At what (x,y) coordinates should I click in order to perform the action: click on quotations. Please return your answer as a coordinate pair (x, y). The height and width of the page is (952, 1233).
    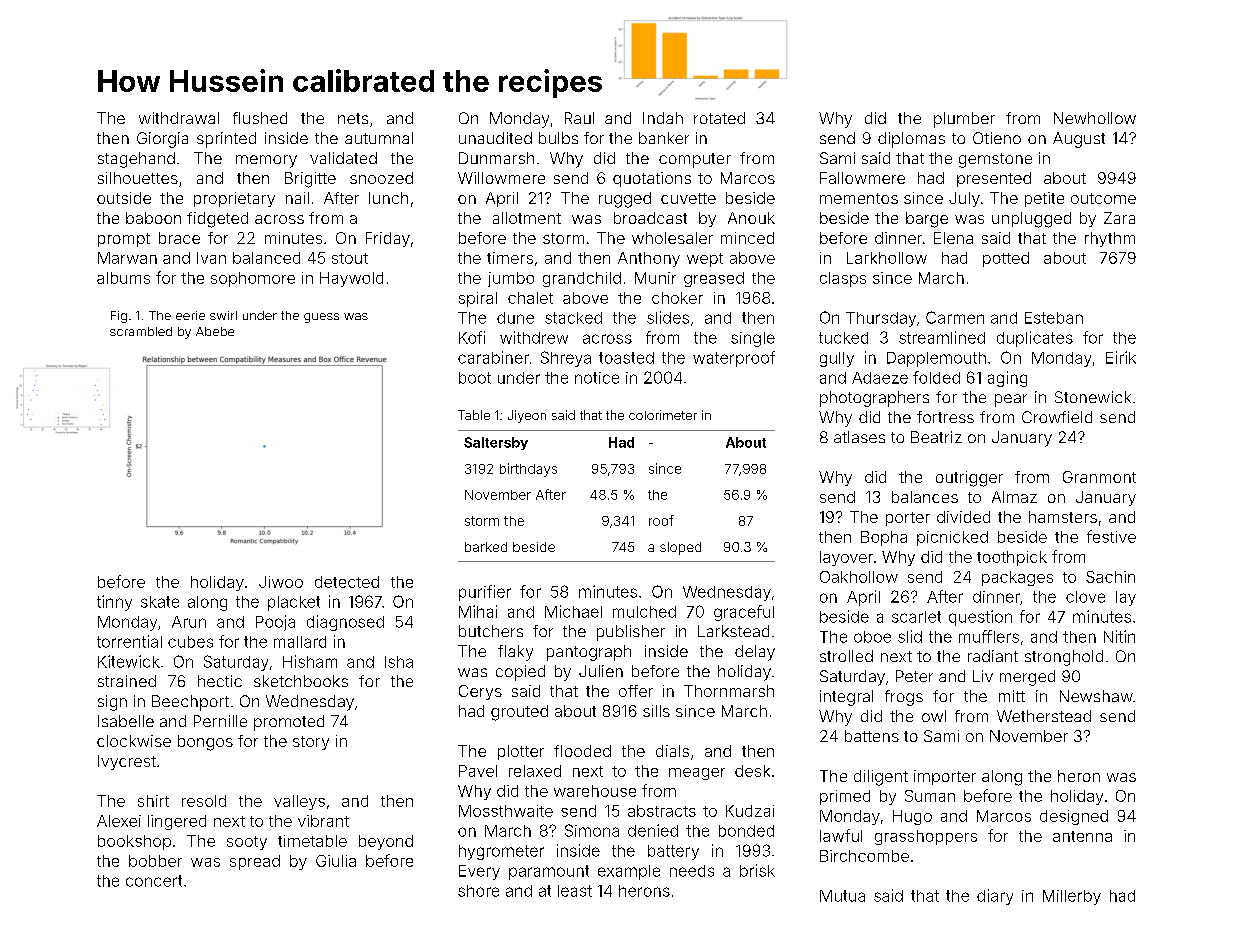
    Looking at the image, I should click on (652, 179).
